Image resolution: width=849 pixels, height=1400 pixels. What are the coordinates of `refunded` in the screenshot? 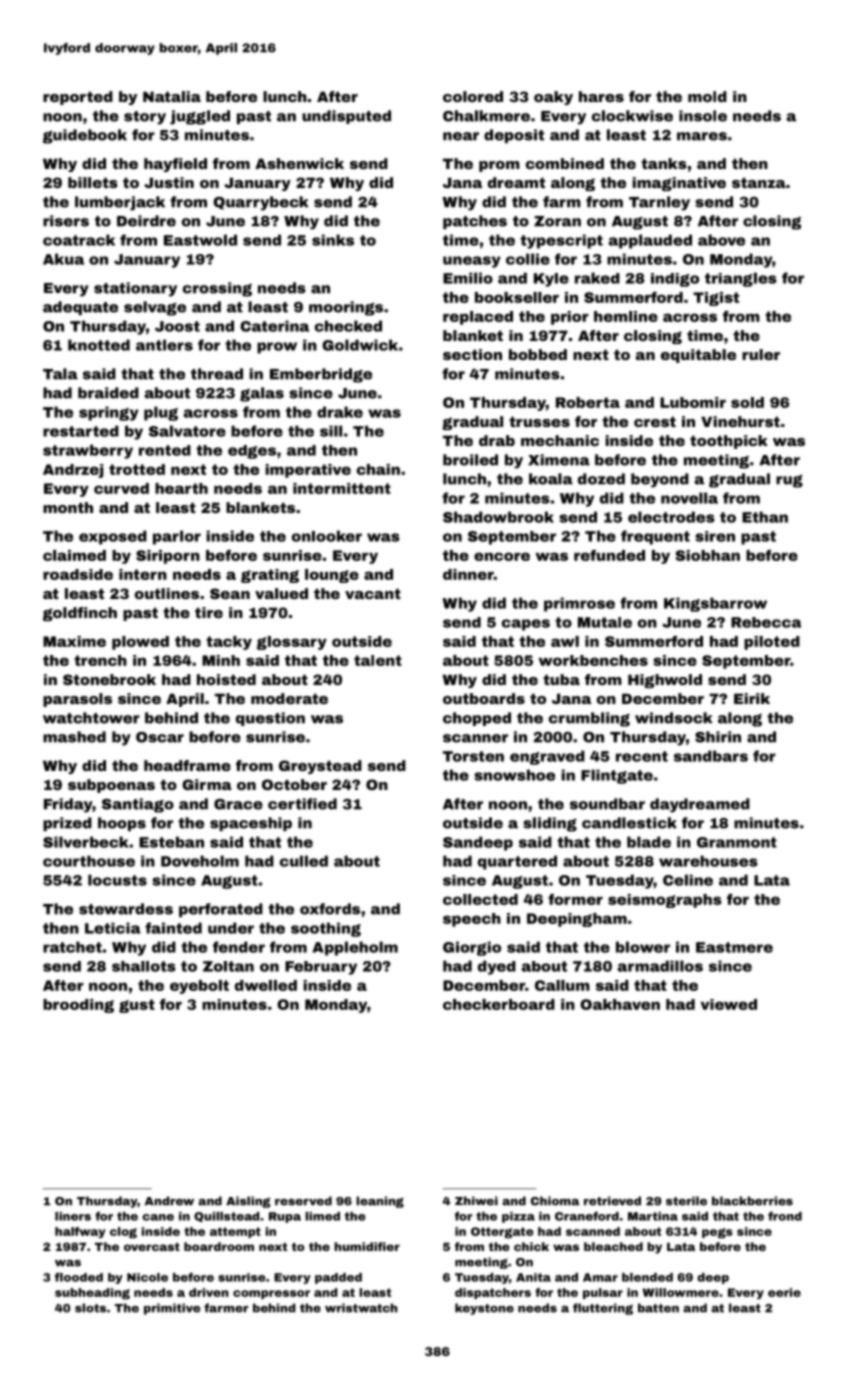 It's located at (609, 555).
